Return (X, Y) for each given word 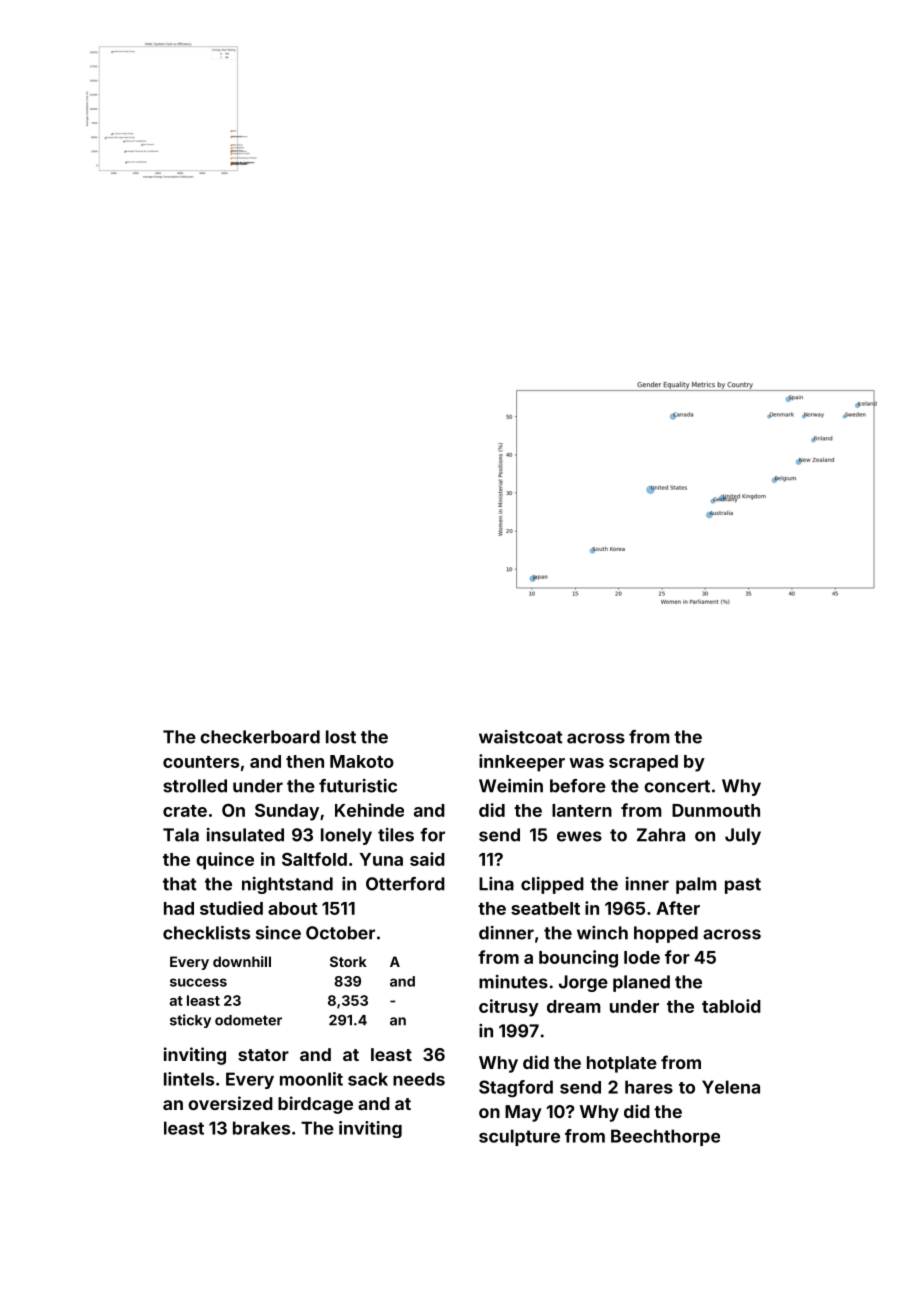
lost (341, 737)
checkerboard (260, 737)
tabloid (731, 1006)
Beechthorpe (665, 1137)
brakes (261, 1128)
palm (696, 885)
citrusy (509, 1008)
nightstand (287, 885)
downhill (242, 961)
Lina (496, 884)
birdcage (315, 1105)
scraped (643, 763)
